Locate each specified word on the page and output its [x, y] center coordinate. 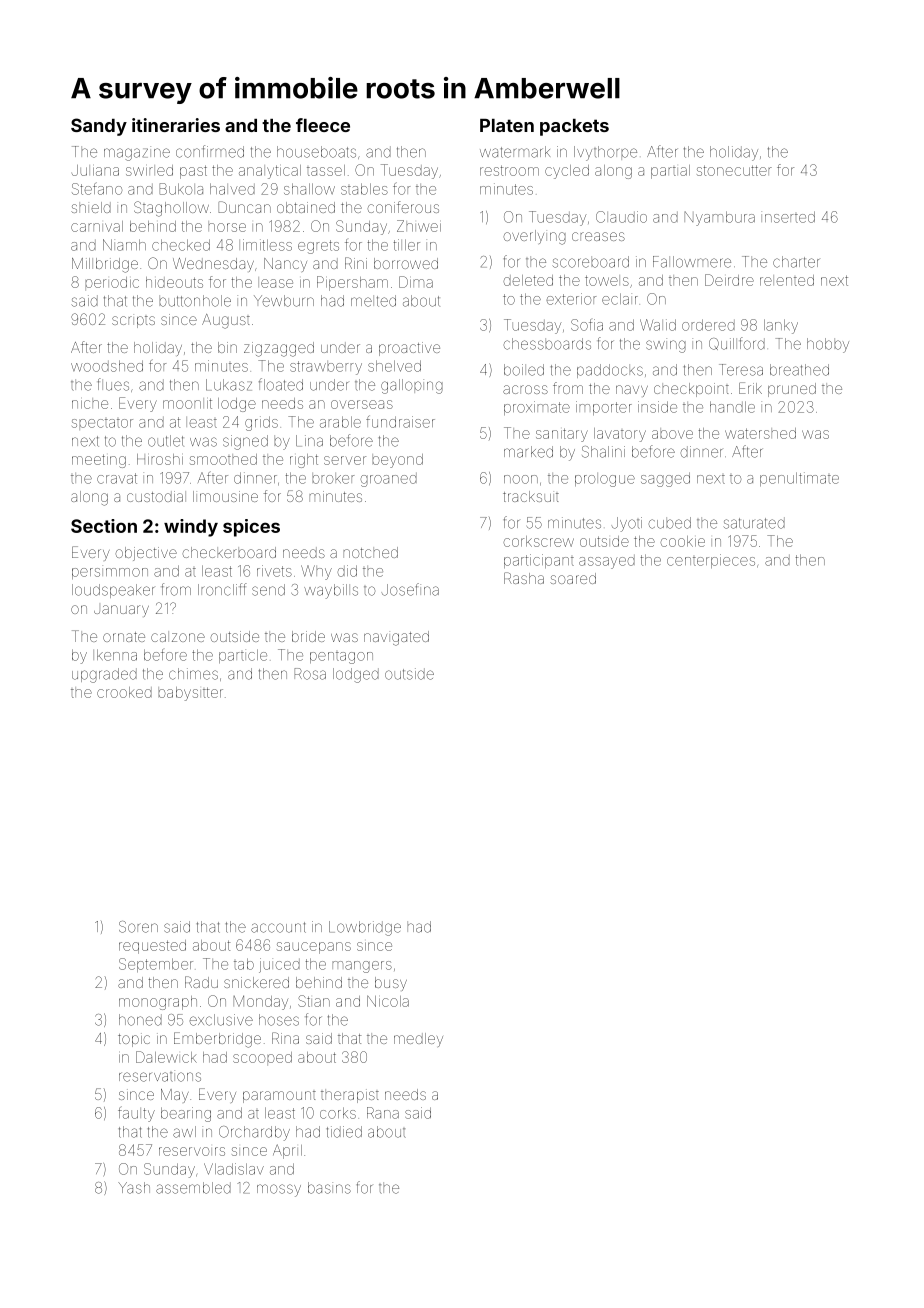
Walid [658, 325]
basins [329, 1188]
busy [391, 984]
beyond [397, 461]
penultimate [799, 479]
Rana [383, 1113]
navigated [396, 638]
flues [113, 384]
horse [227, 226]
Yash [134, 1188]
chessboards [547, 344]
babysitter [190, 694]
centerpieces [711, 561]
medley [418, 1040]
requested [152, 947]
